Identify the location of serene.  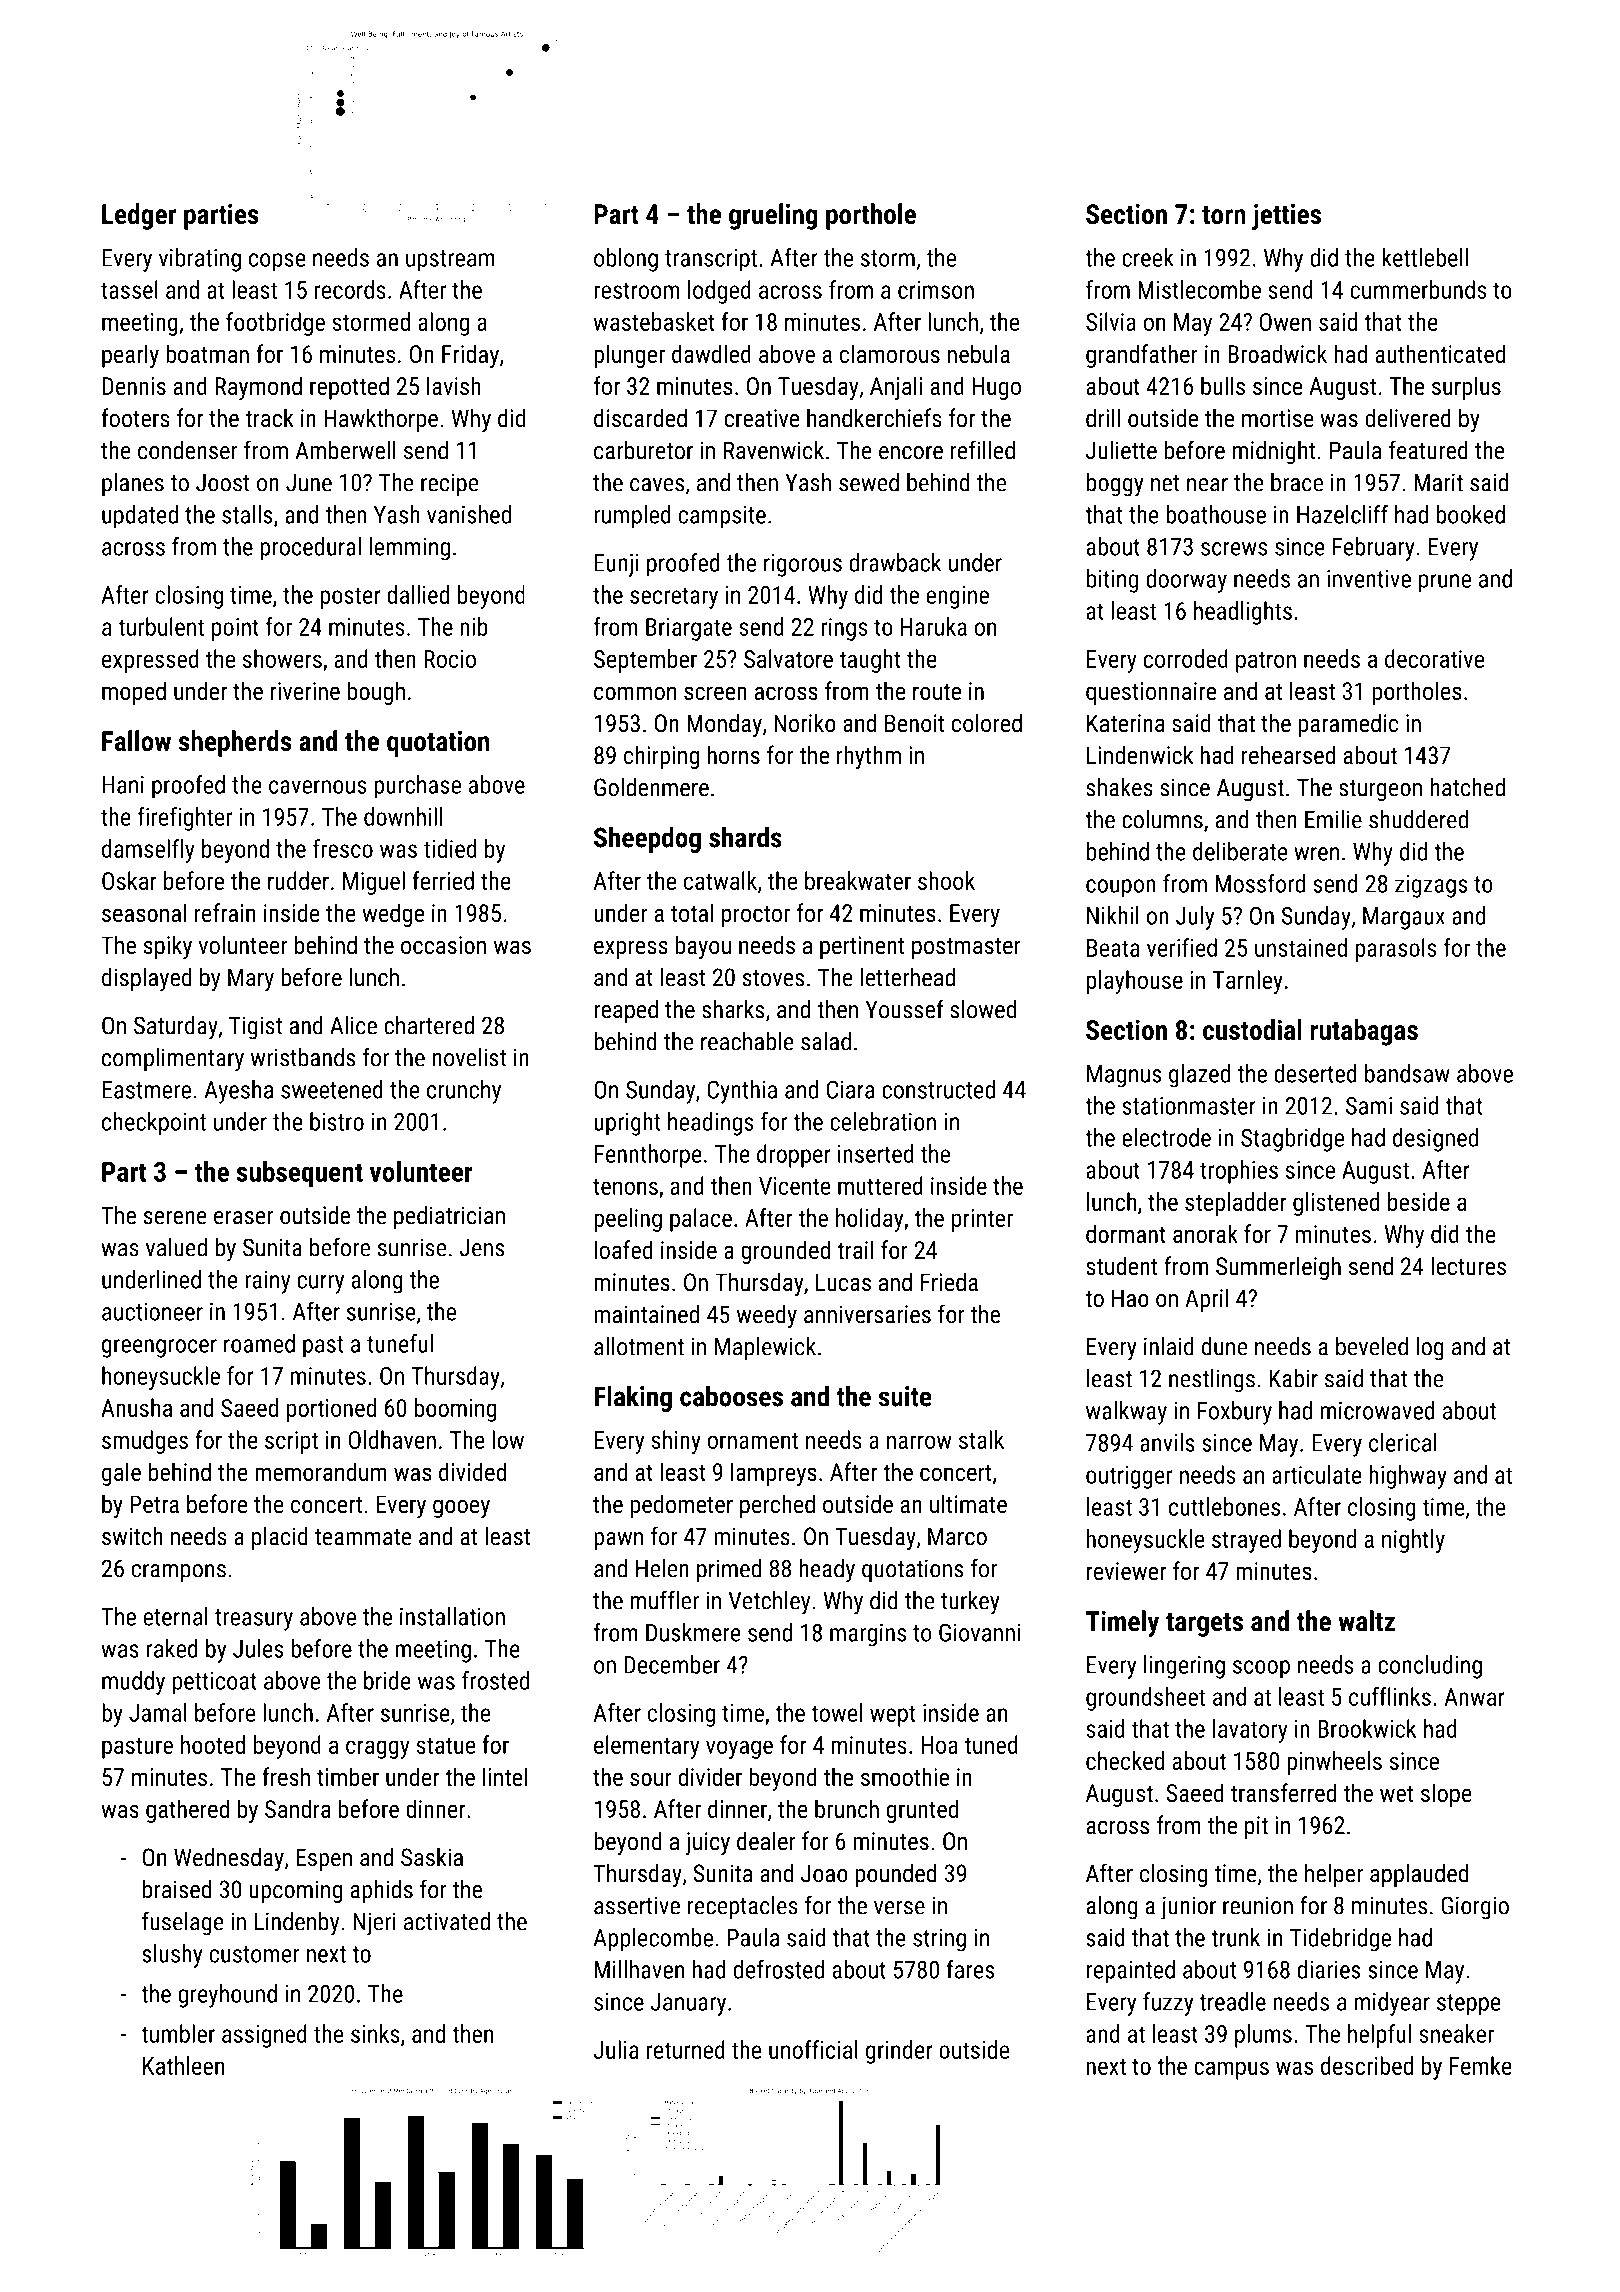
(175, 1218).
